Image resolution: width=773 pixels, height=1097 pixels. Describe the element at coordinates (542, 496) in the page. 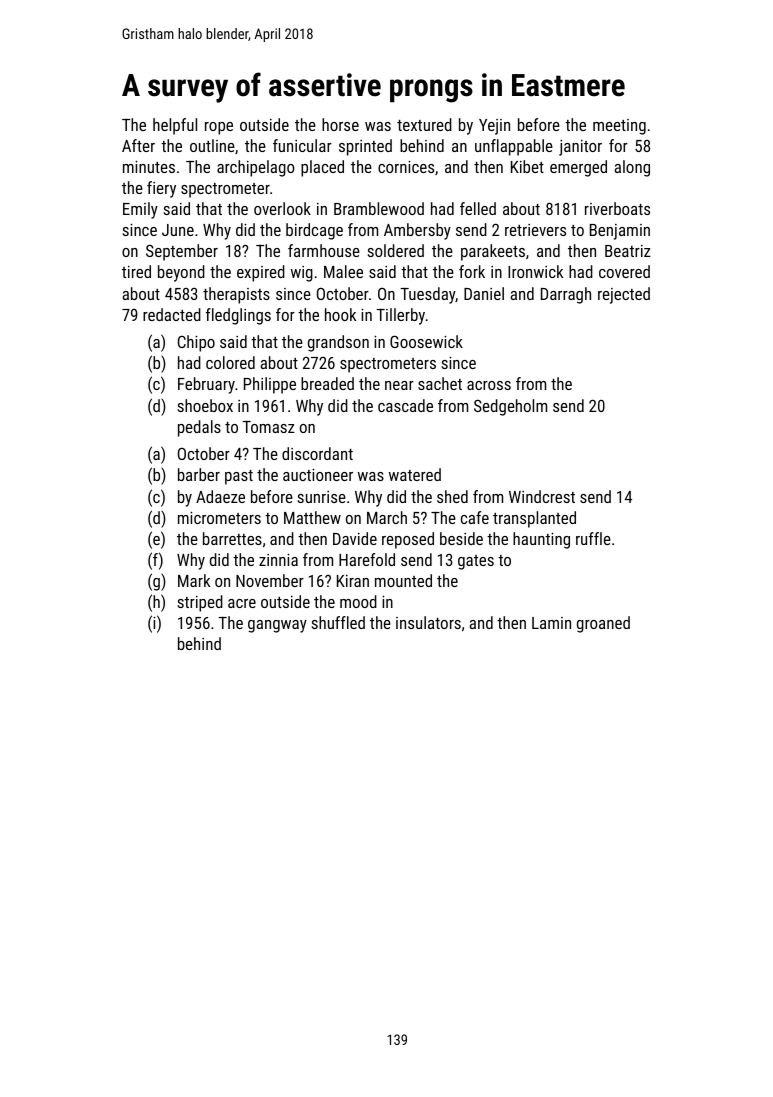

I see `Windcrest` at that location.
